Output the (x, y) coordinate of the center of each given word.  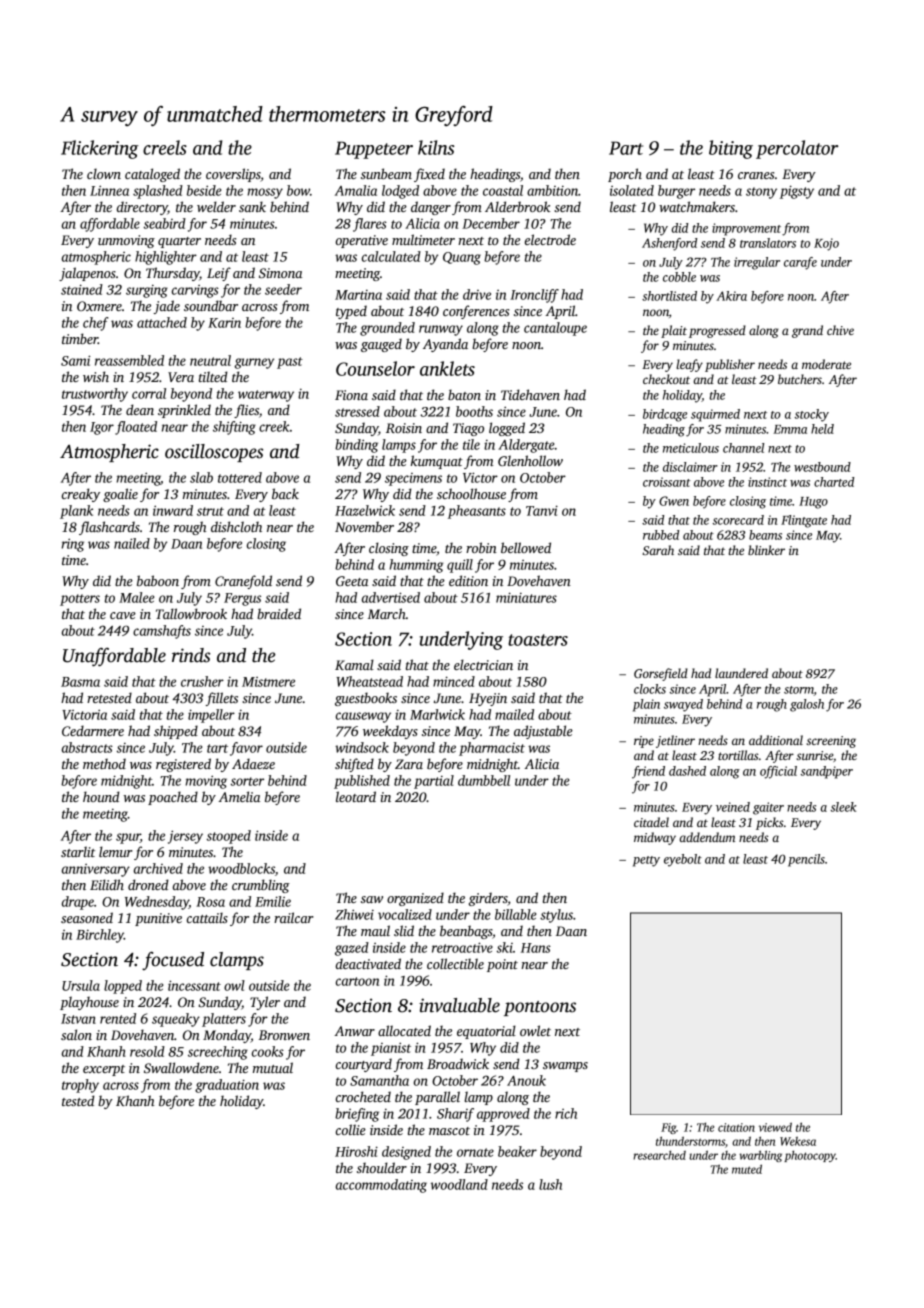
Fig (668, 1128)
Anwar (354, 1031)
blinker (766, 550)
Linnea (109, 190)
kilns (436, 147)
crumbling (261, 886)
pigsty (797, 192)
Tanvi (542, 510)
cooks (268, 1051)
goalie (120, 495)
